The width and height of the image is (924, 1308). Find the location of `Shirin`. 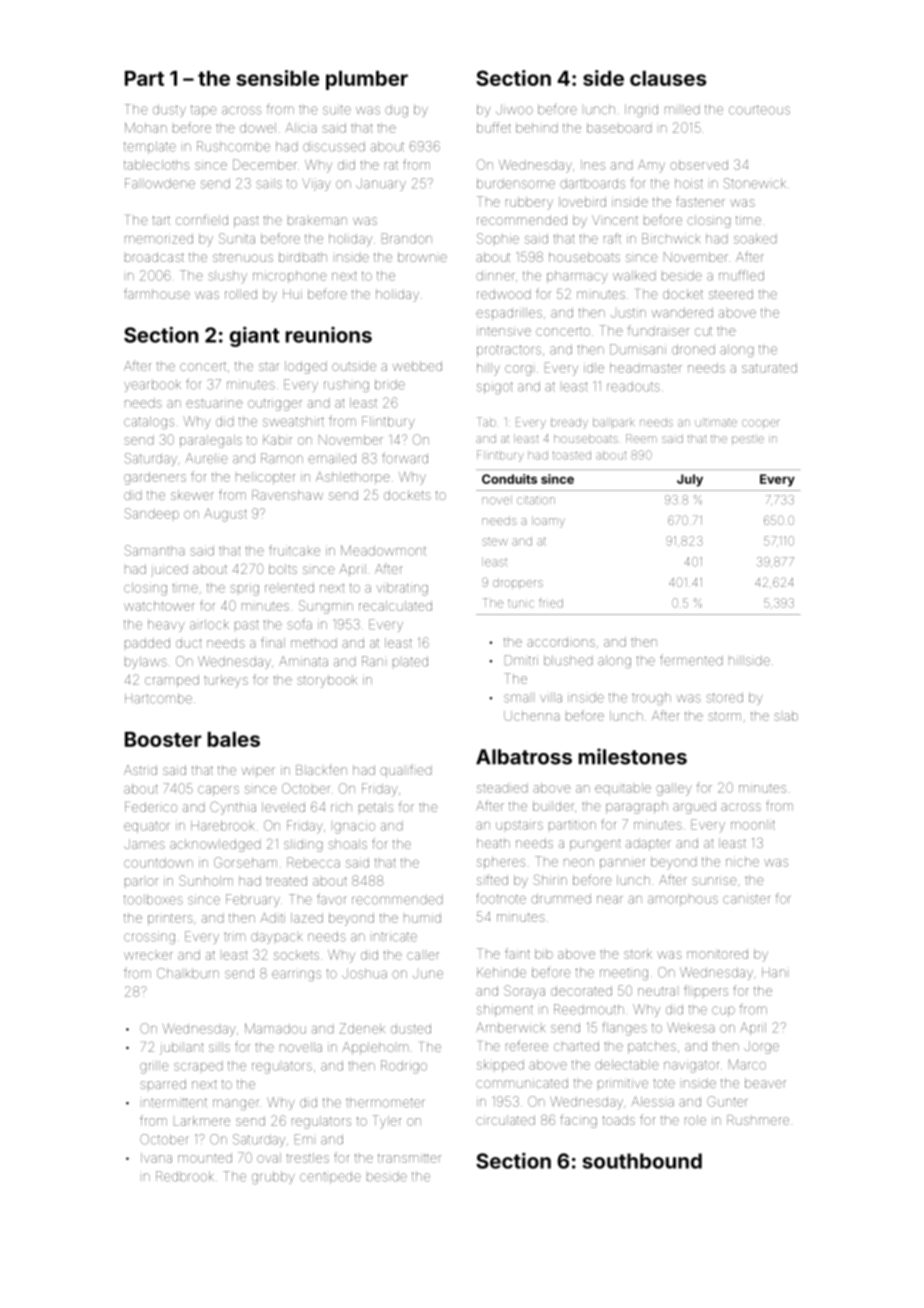

Shirin is located at coordinates (550, 879).
